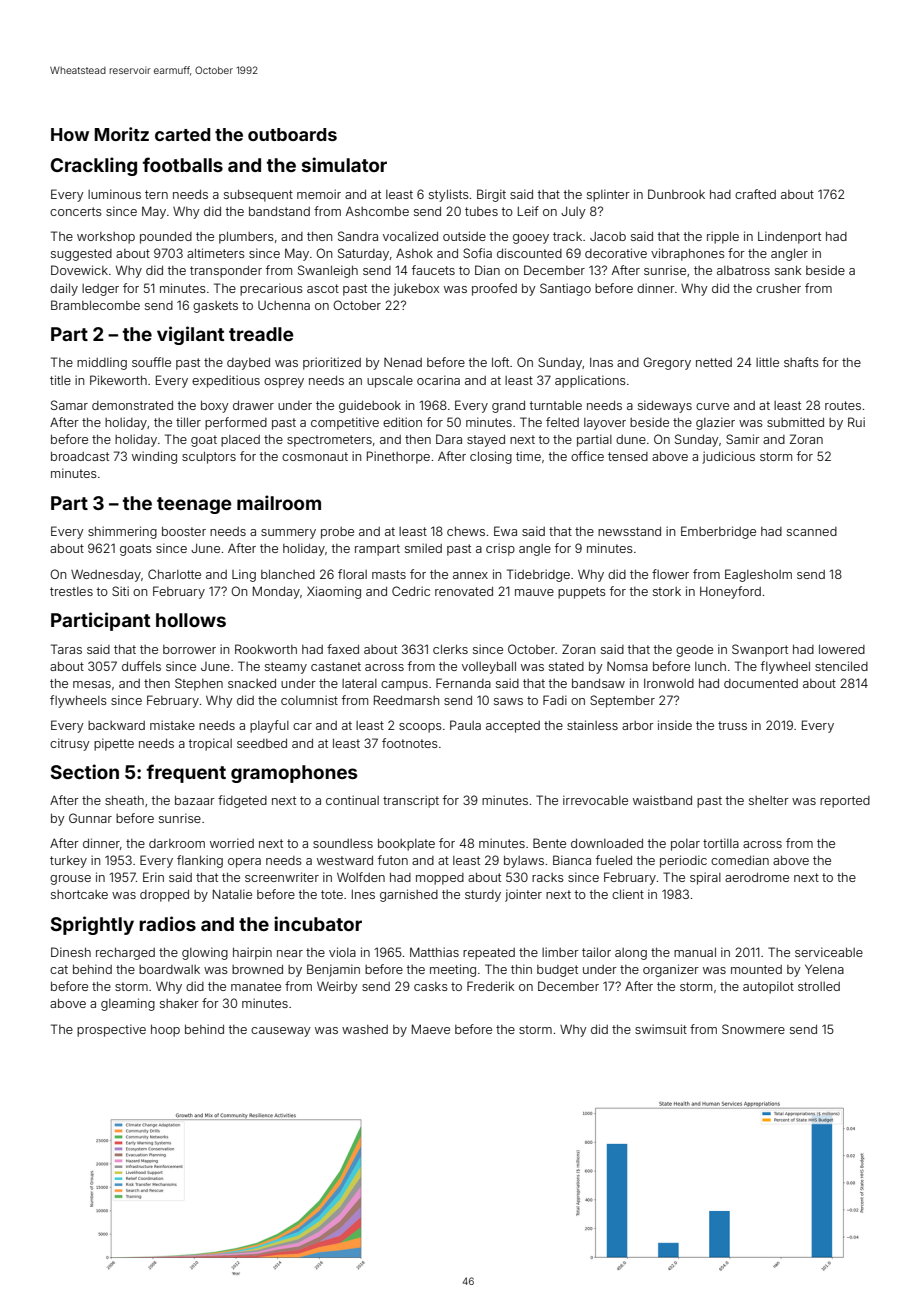 Image resolution: width=924 pixels, height=1308 pixels. Describe the element at coordinates (753, 1029) in the screenshot. I see `Snowmere` at that location.
